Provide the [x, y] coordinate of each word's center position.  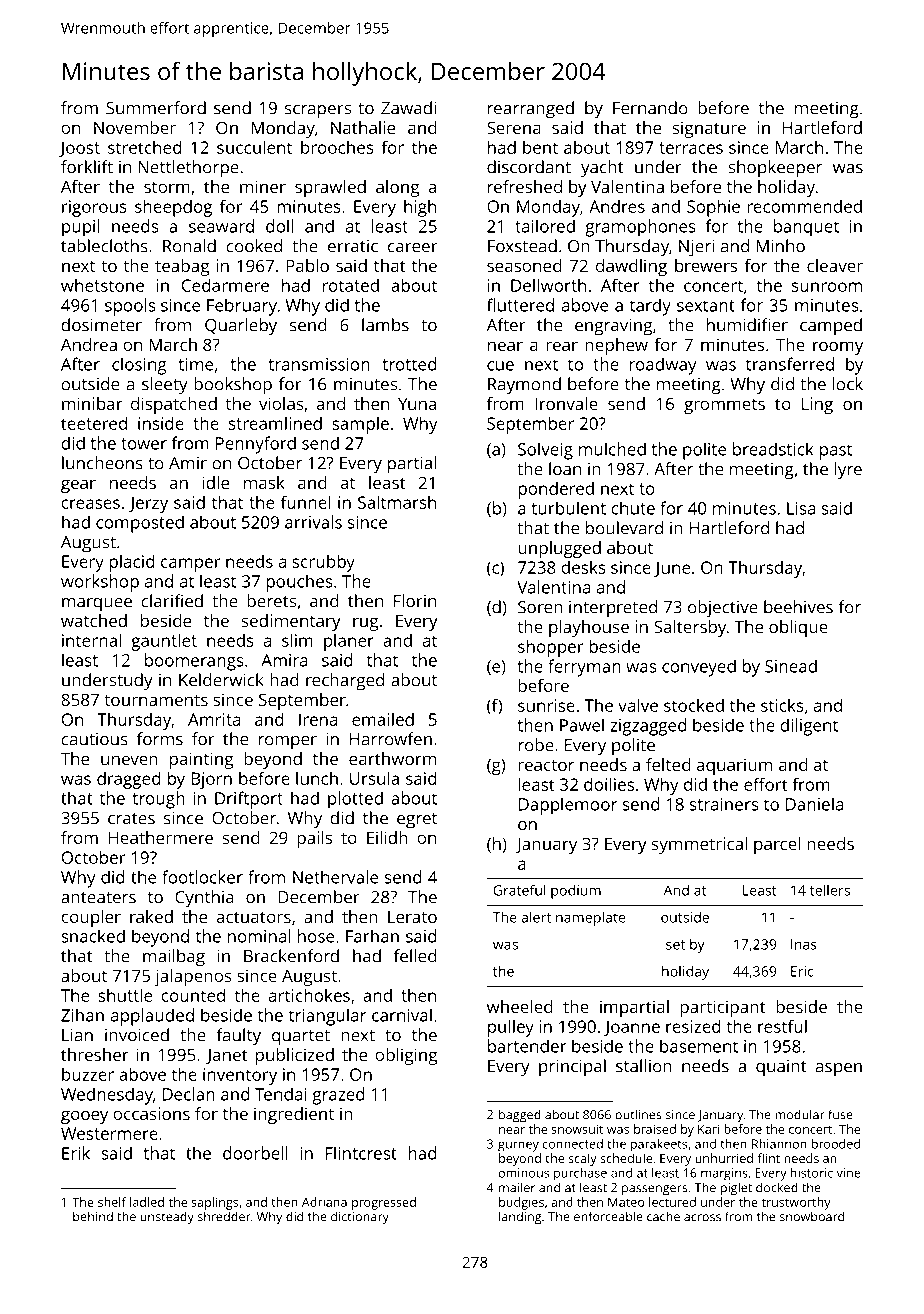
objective [723, 609]
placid [132, 563]
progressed [384, 1203]
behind [93, 1216]
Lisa [801, 508]
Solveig [545, 451]
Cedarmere [225, 285]
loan [565, 469]
